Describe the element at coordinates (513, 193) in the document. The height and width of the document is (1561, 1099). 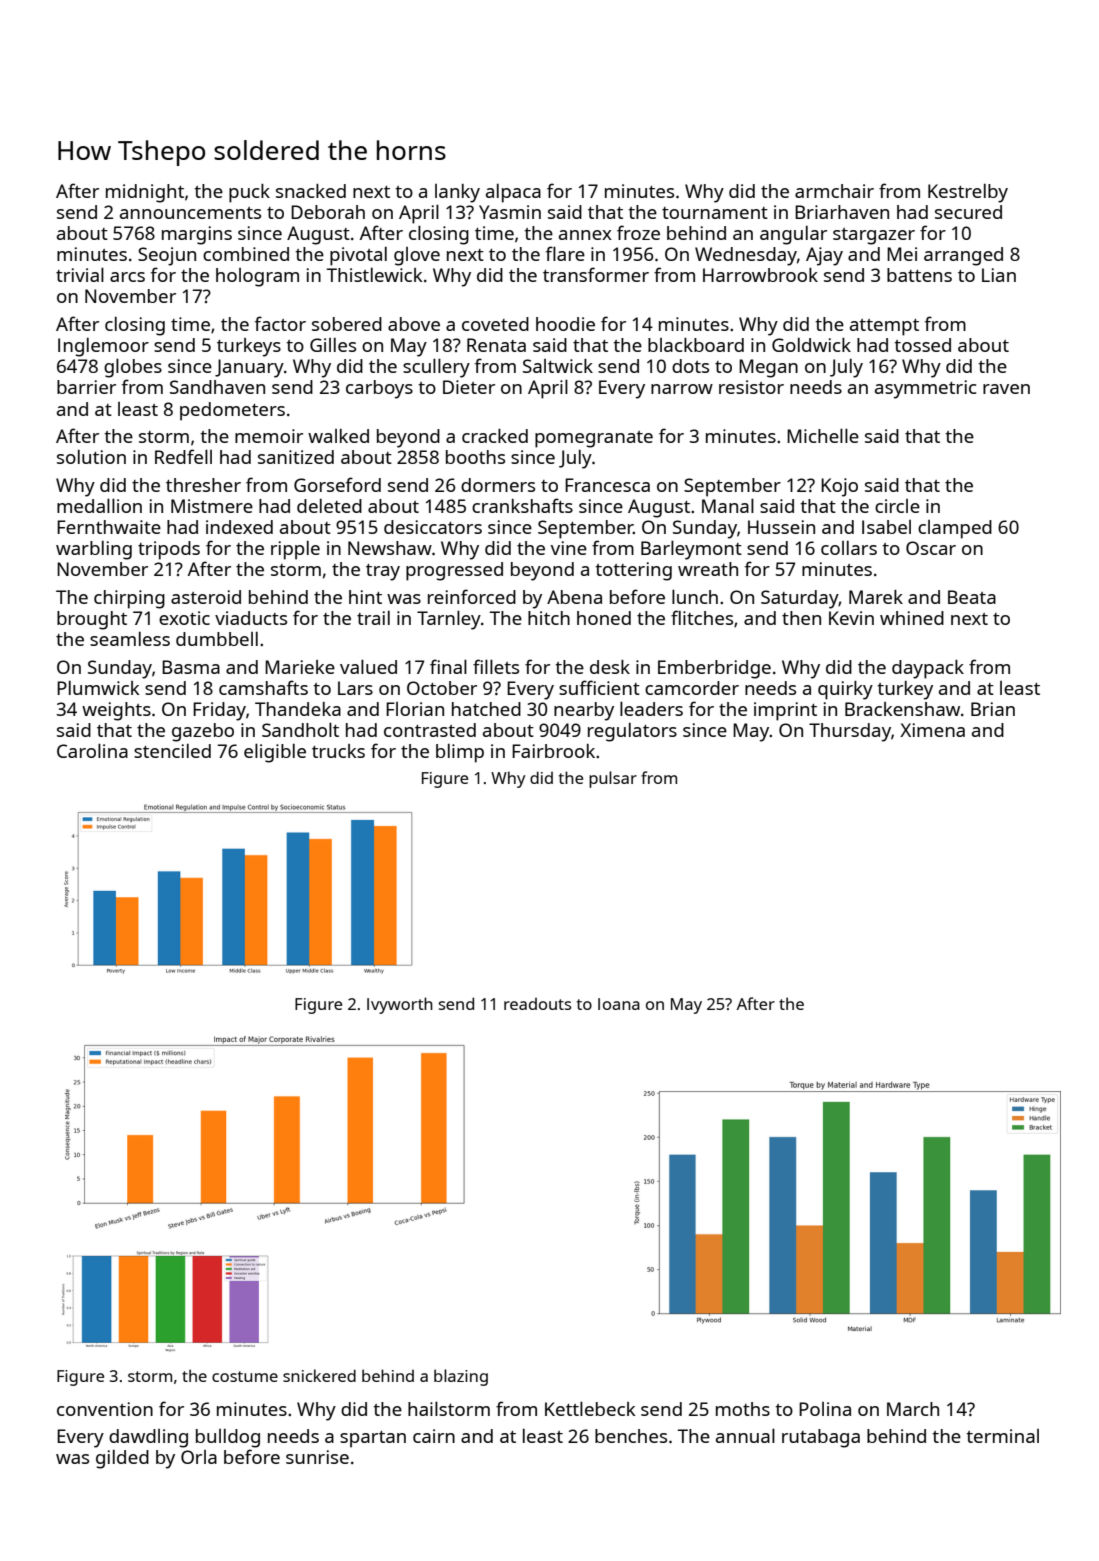
I see `alpaca` at that location.
